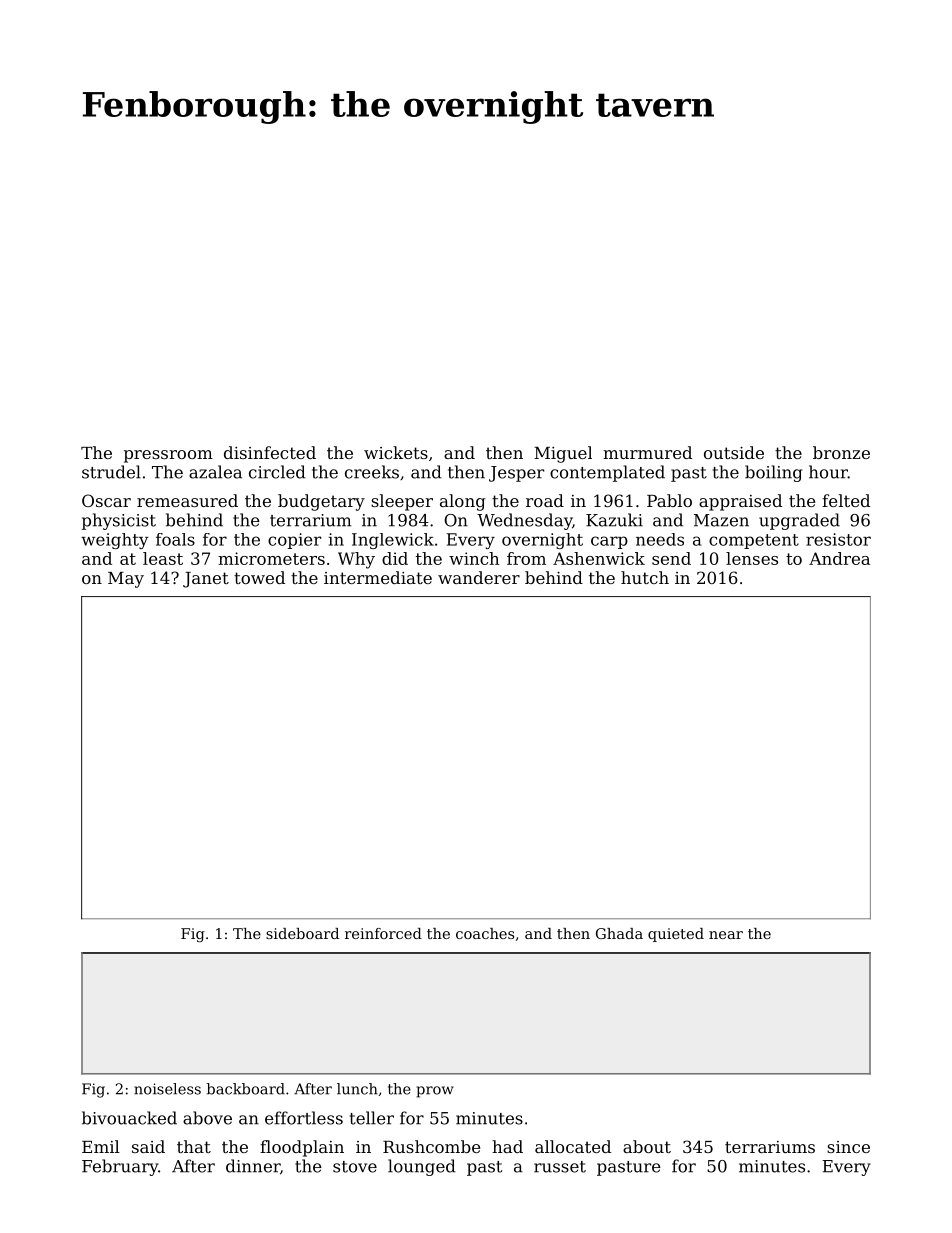  I want to click on prow, so click(435, 1092).
